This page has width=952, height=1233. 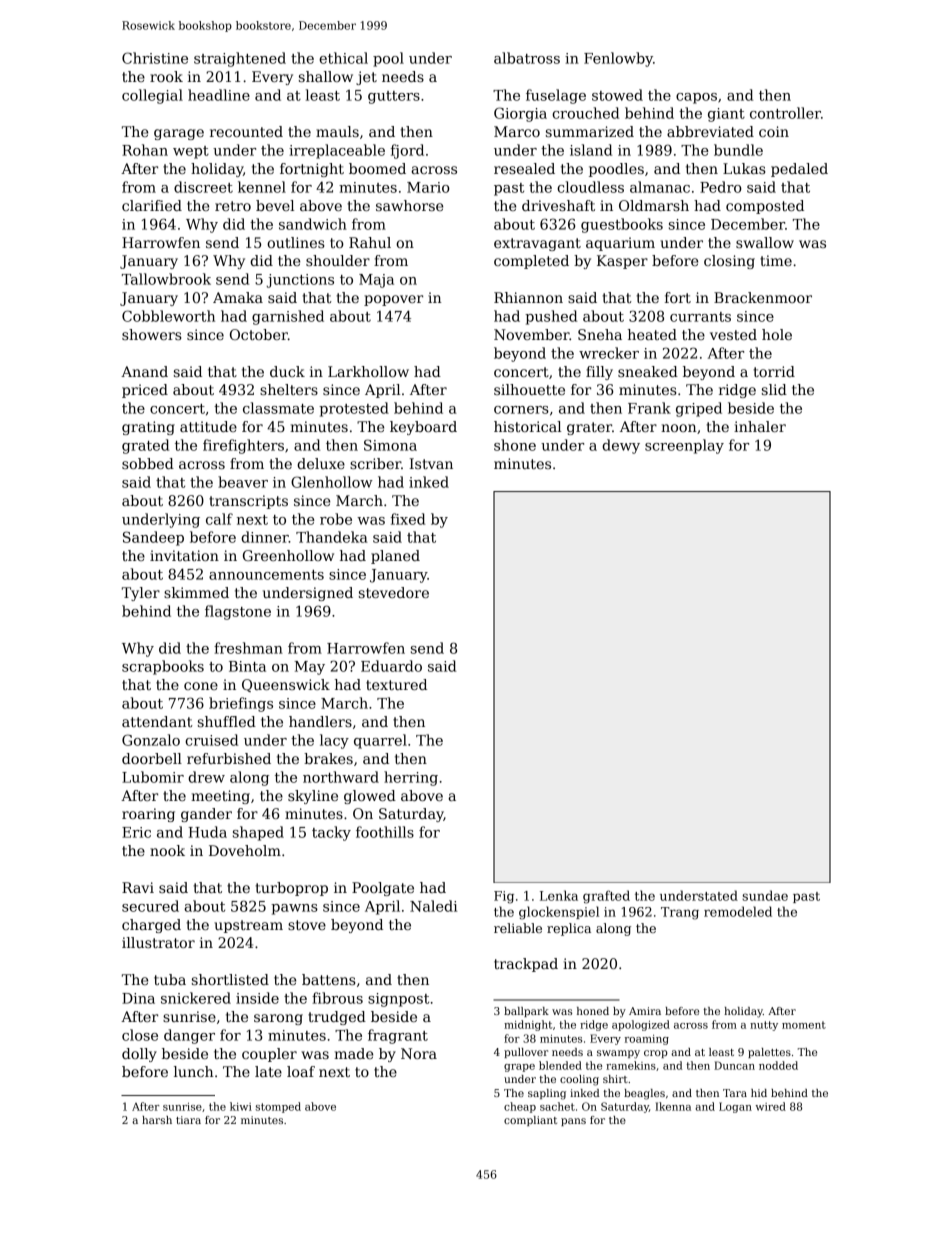 I want to click on keyboard, so click(x=423, y=428).
